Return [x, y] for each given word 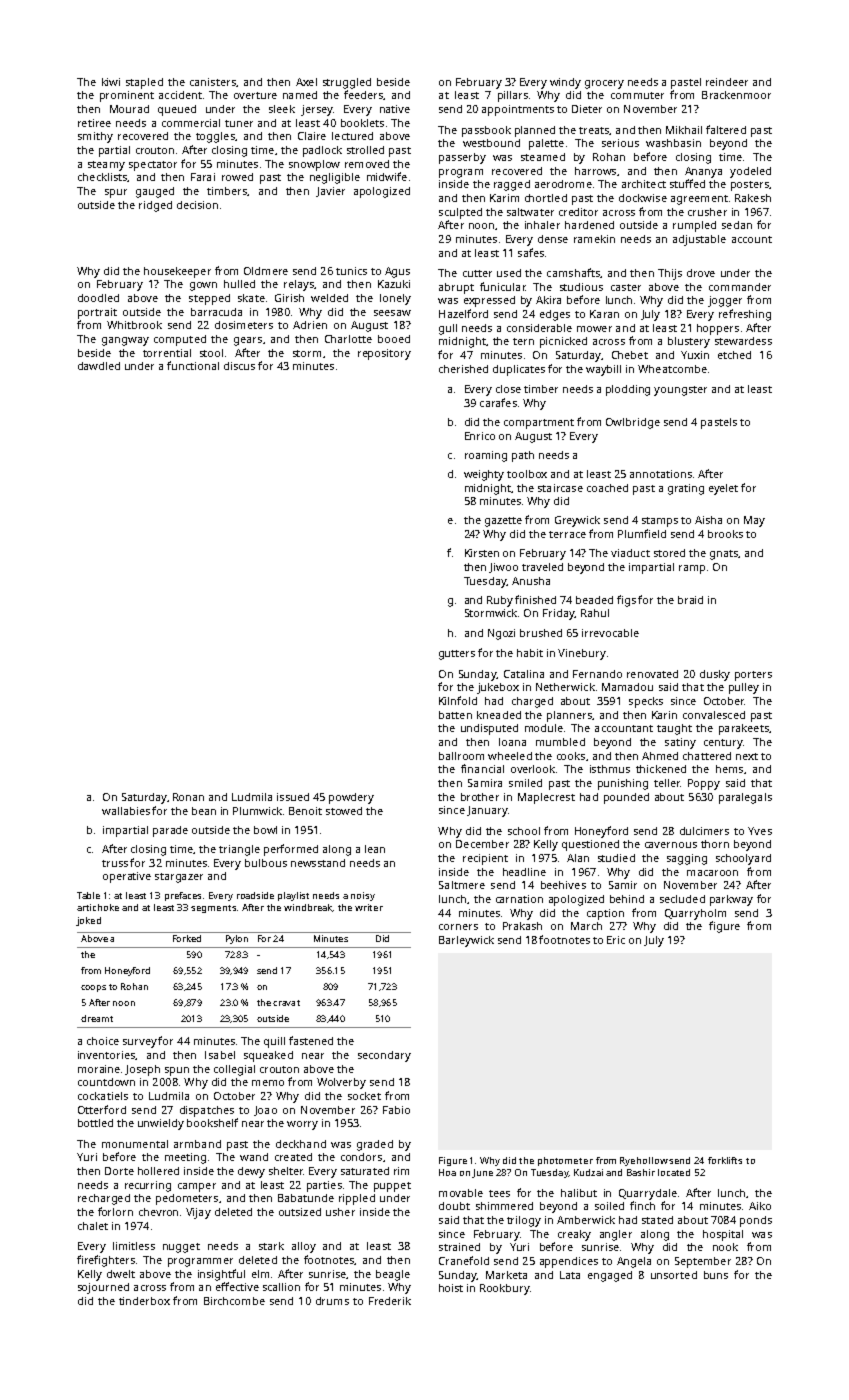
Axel [306, 82]
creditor [578, 212]
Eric [616, 940]
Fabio [396, 1110]
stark [271, 1246]
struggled [347, 83]
